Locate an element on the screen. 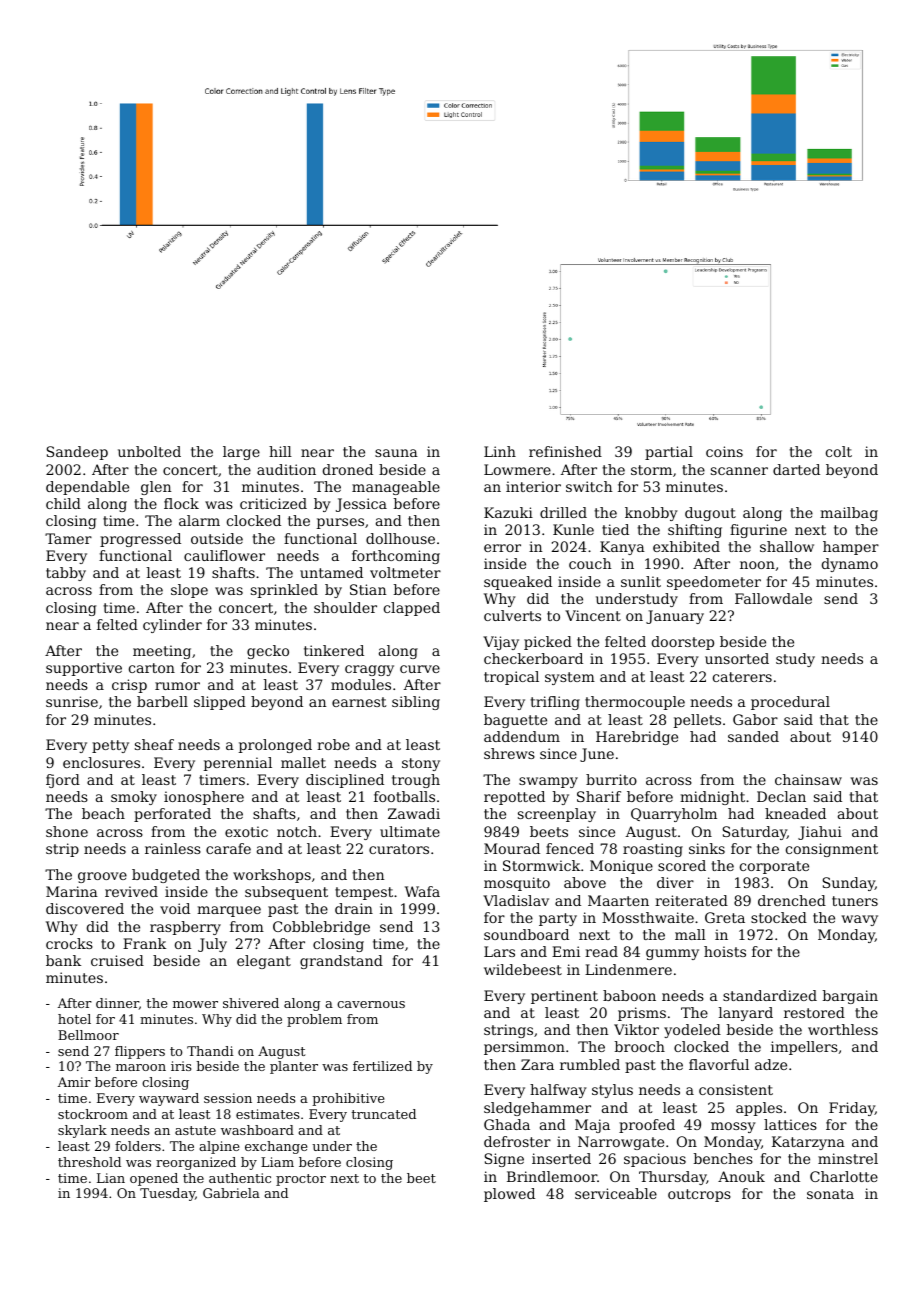  budgeted is located at coordinates (166, 876).
